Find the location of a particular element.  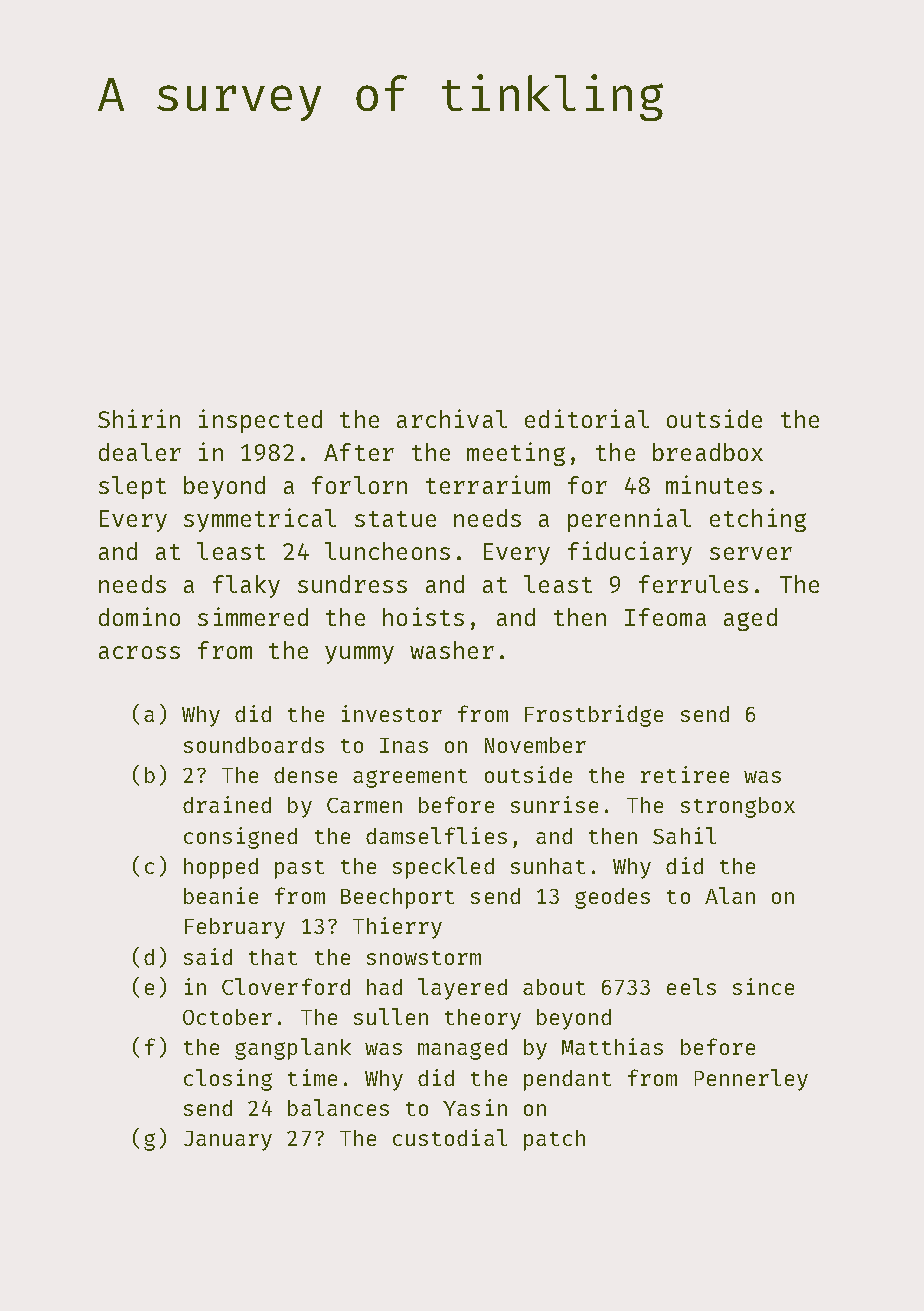

flaky is located at coordinates (246, 586).
